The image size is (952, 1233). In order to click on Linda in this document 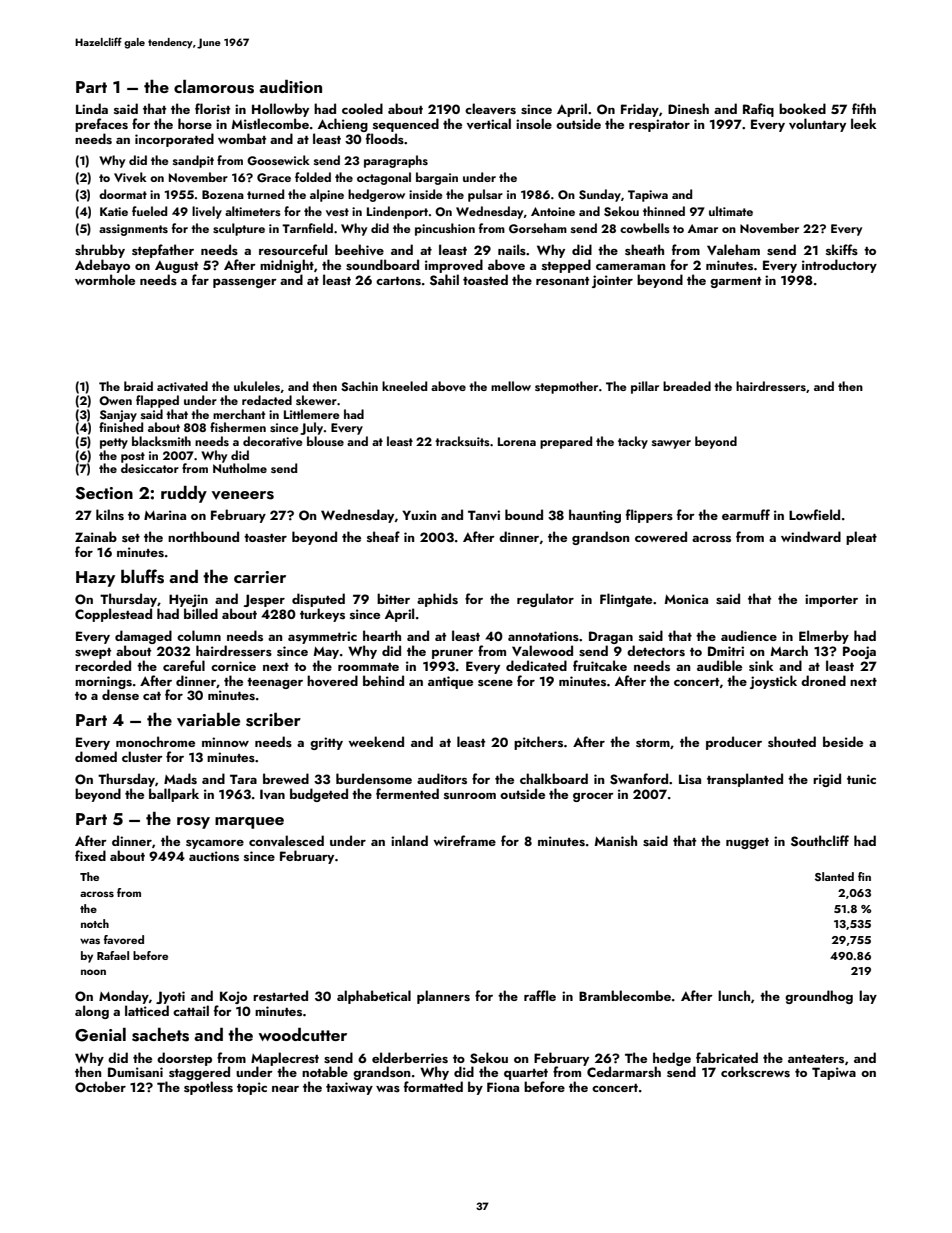, I will do `click(92, 108)`.
